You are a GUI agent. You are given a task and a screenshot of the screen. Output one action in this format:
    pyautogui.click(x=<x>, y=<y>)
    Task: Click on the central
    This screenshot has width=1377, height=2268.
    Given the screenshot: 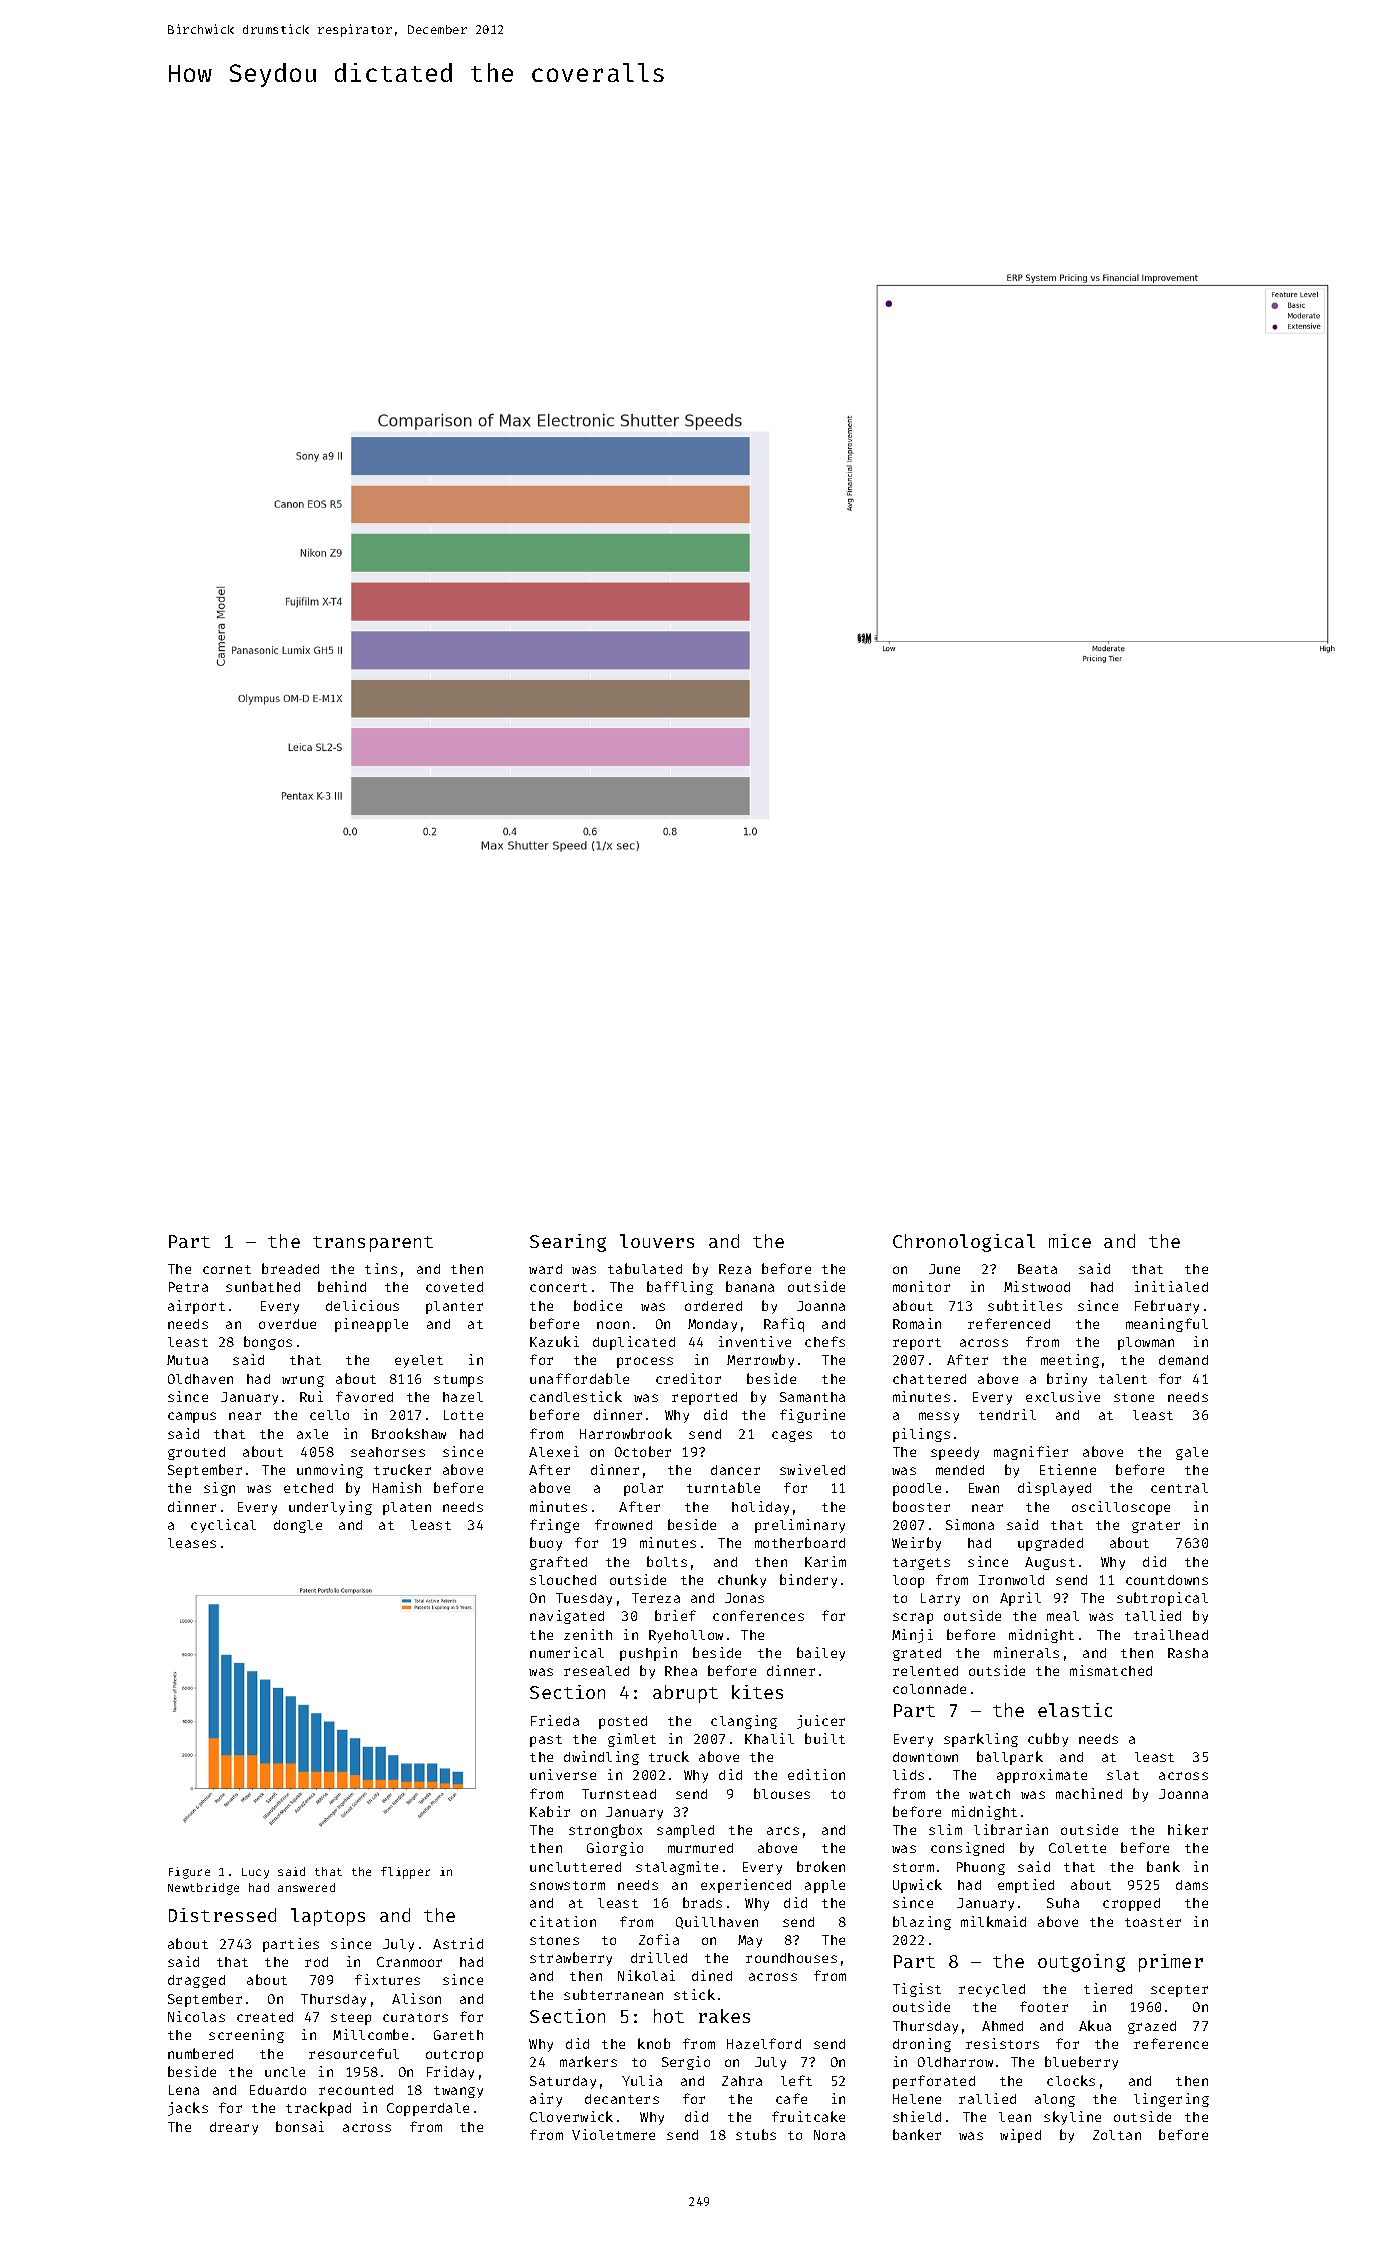 What is the action you would take?
    pyautogui.click(x=1179, y=1488)
